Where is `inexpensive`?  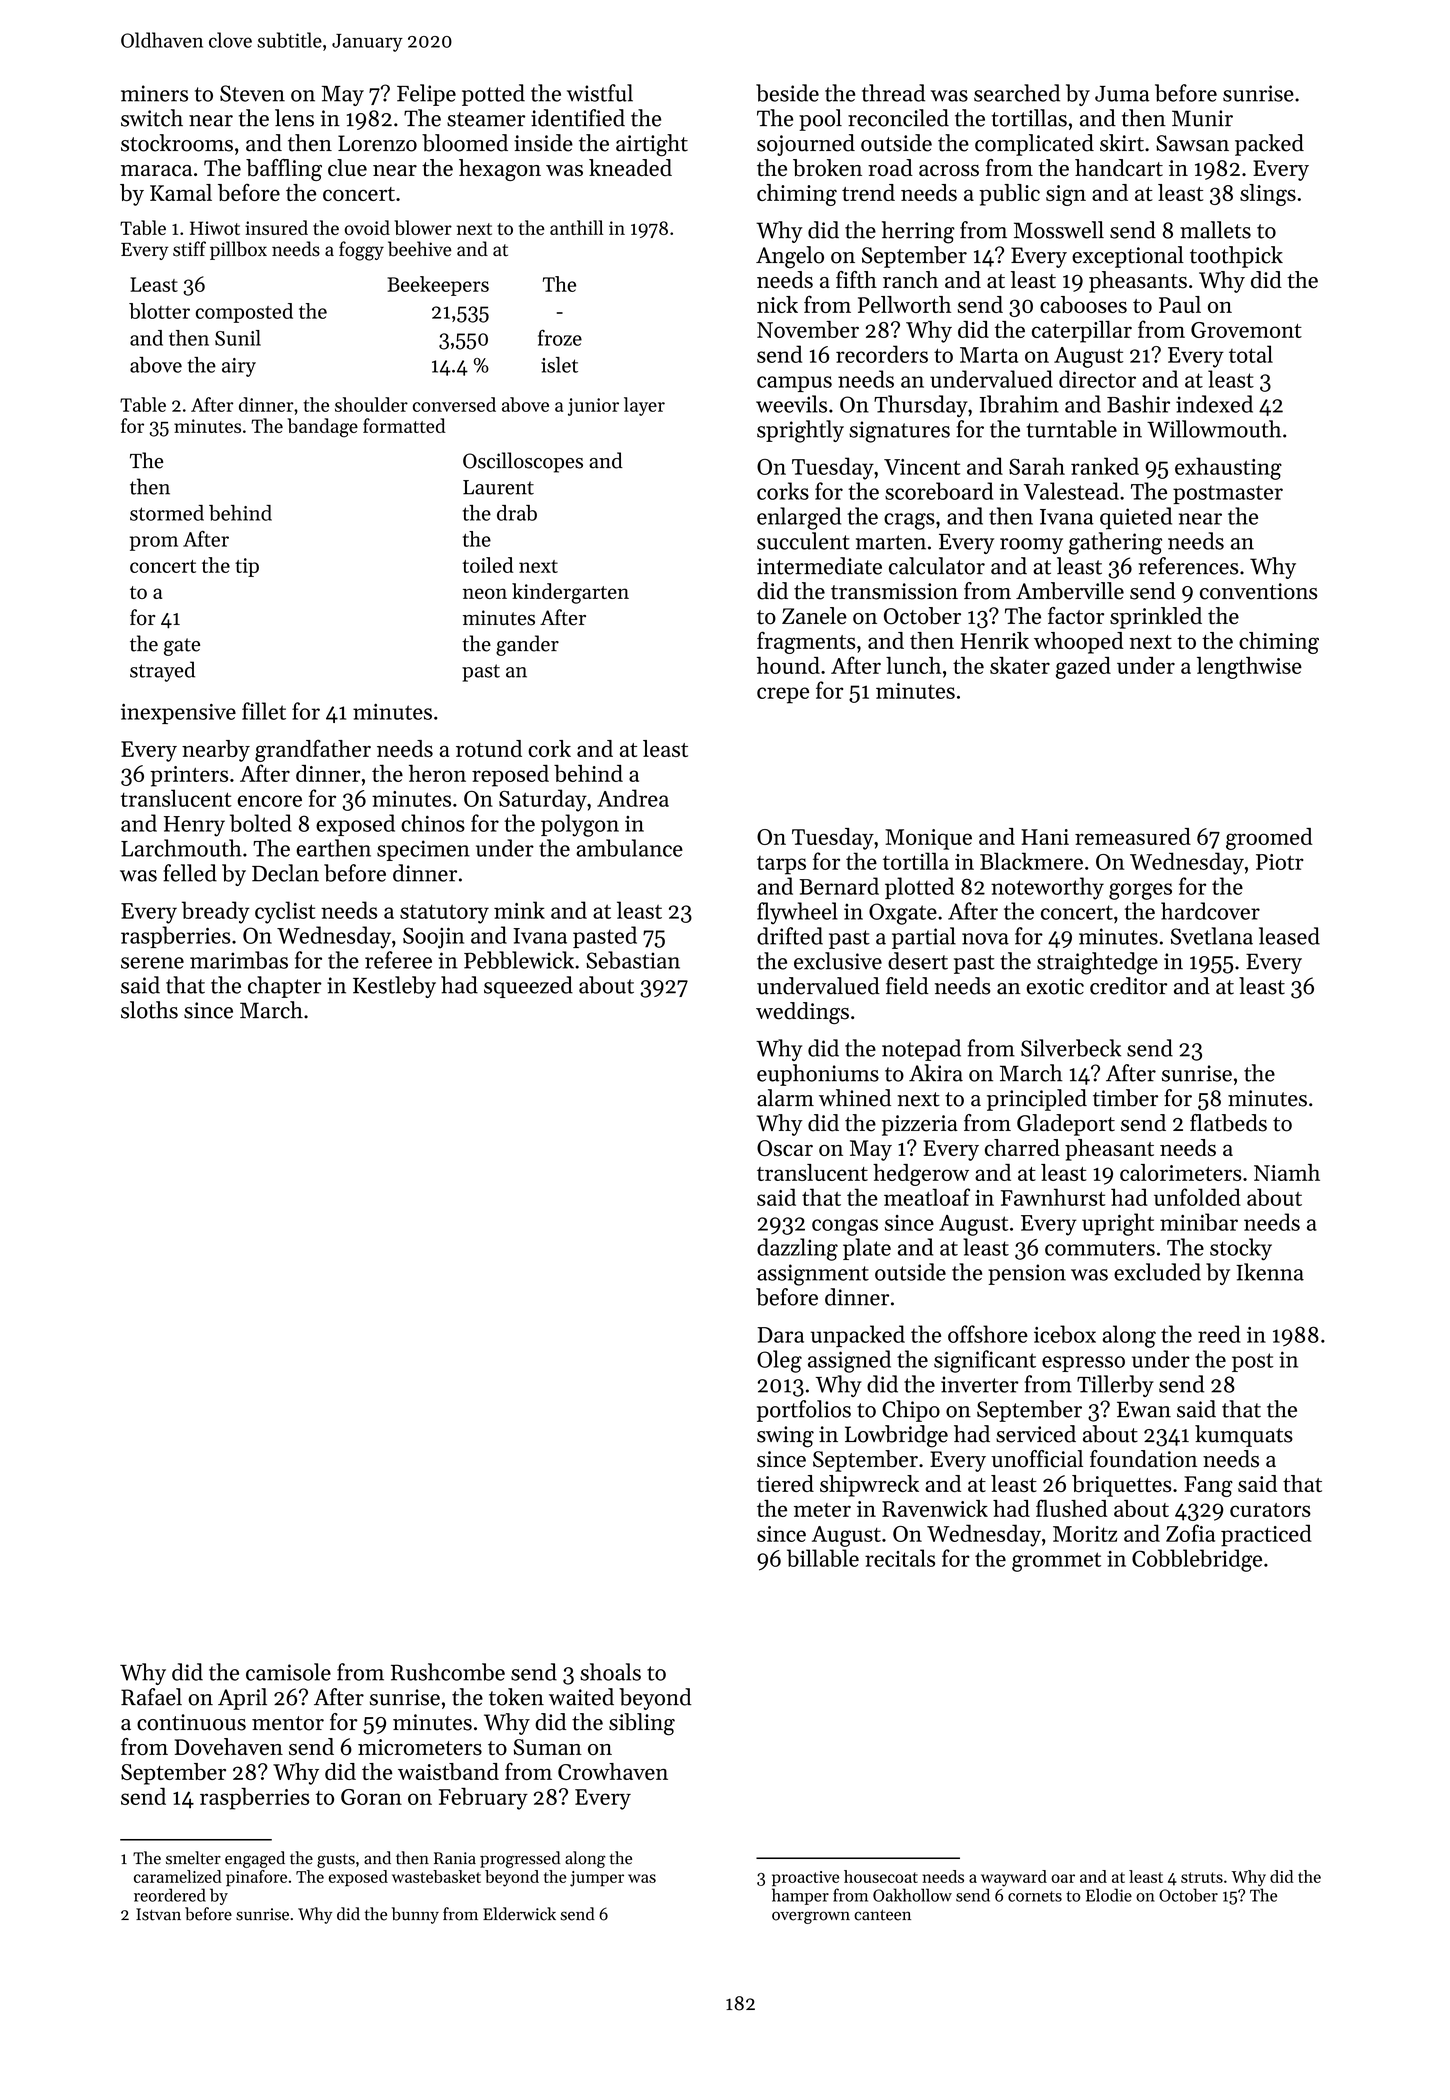 inexpensive is located at coordinates (178, 714).
